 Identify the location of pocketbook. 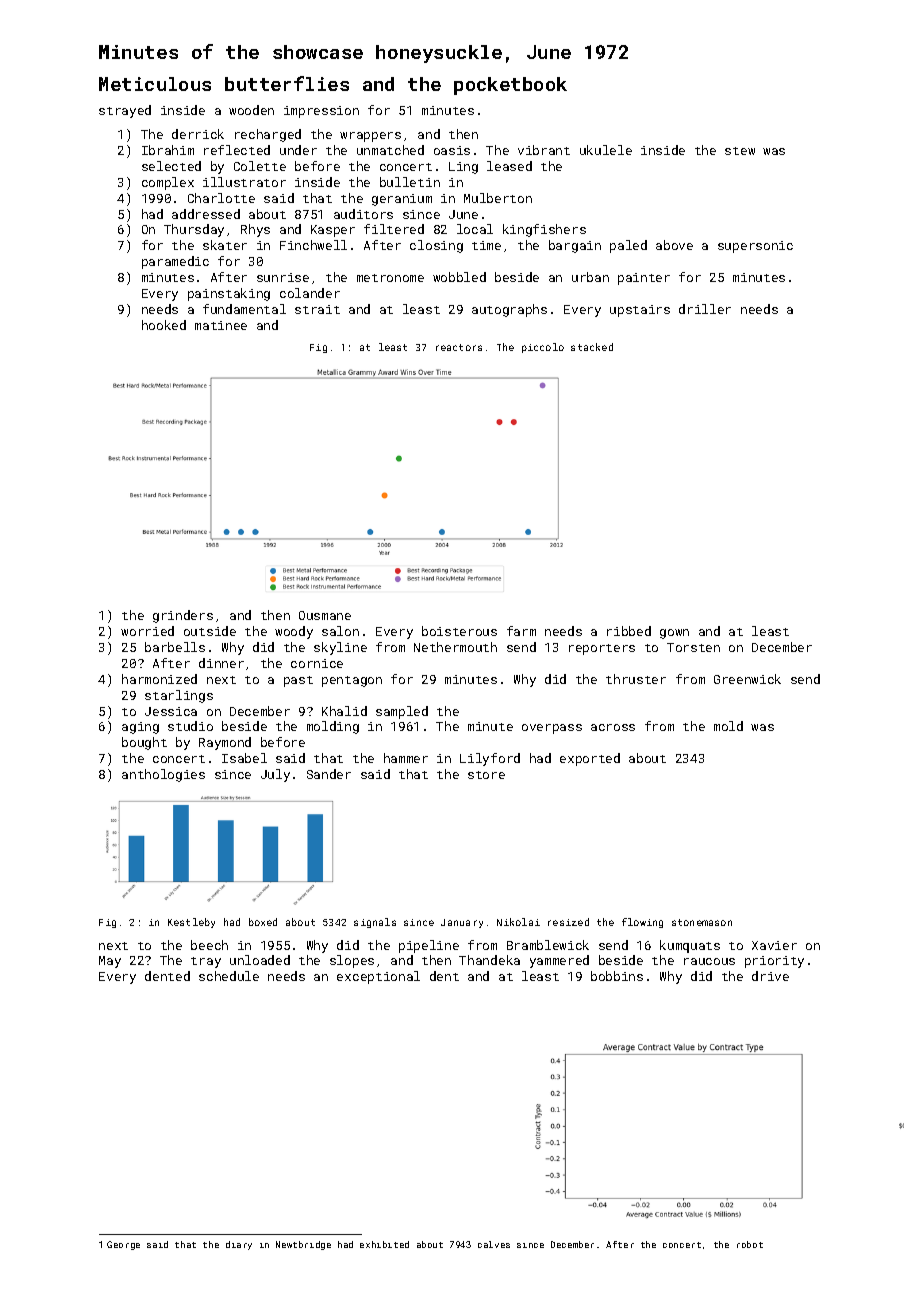
(510, 86).
